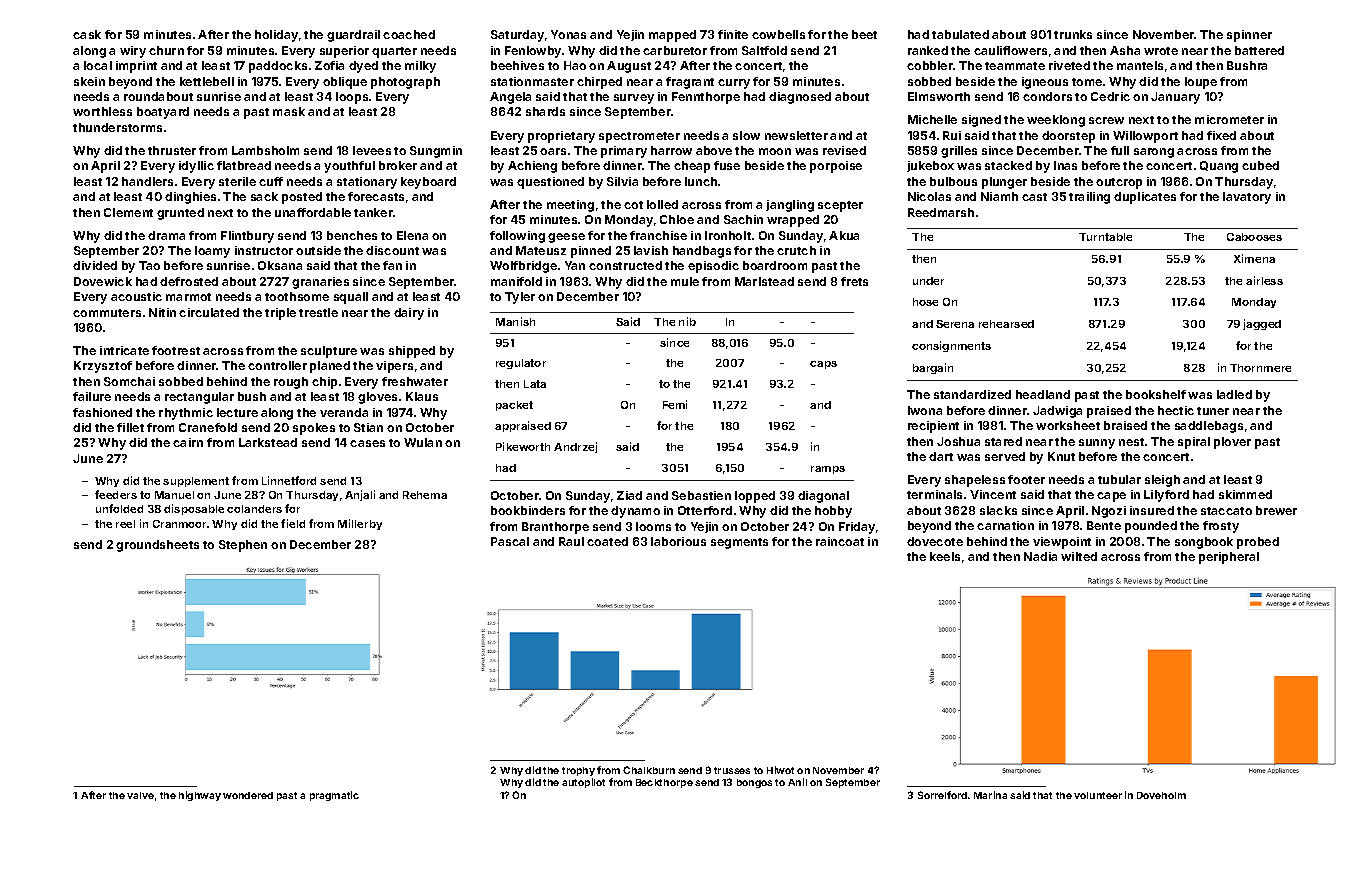  Describe the element at coordinates (675, 50) in the screenshot. I see `carburetor` at that location.
